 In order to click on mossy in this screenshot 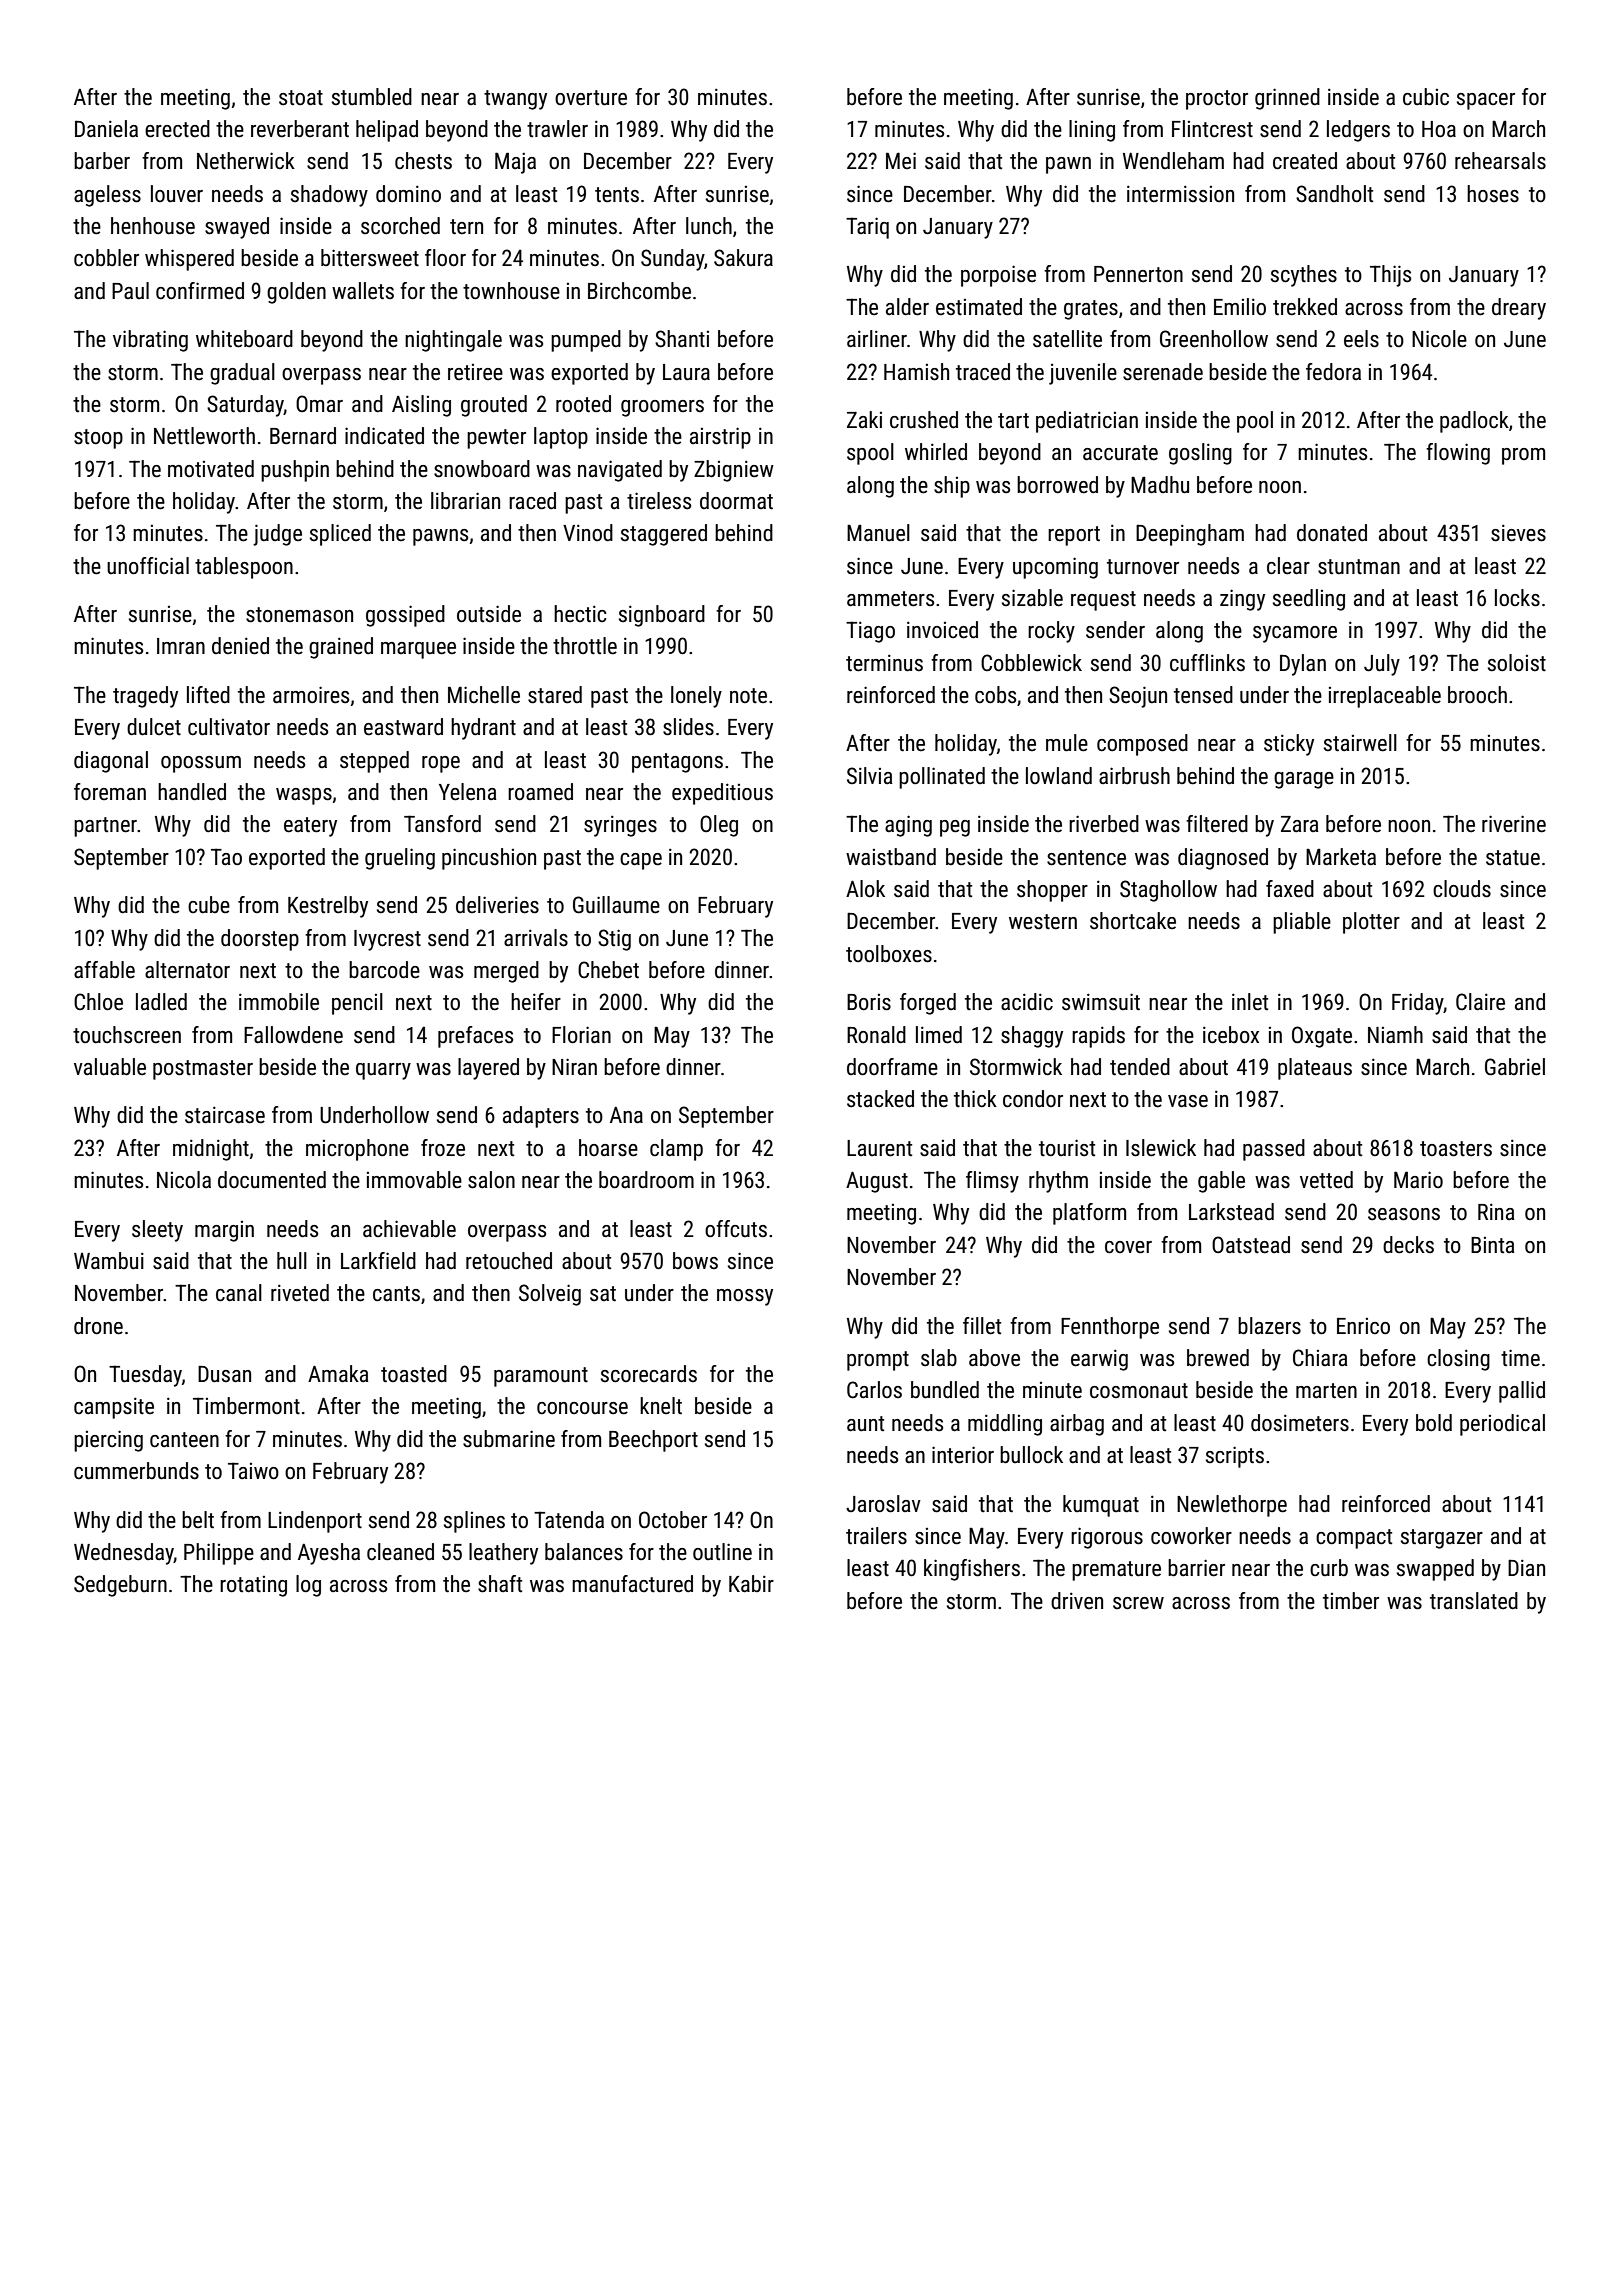, I will do `click(745, 1297)`.
